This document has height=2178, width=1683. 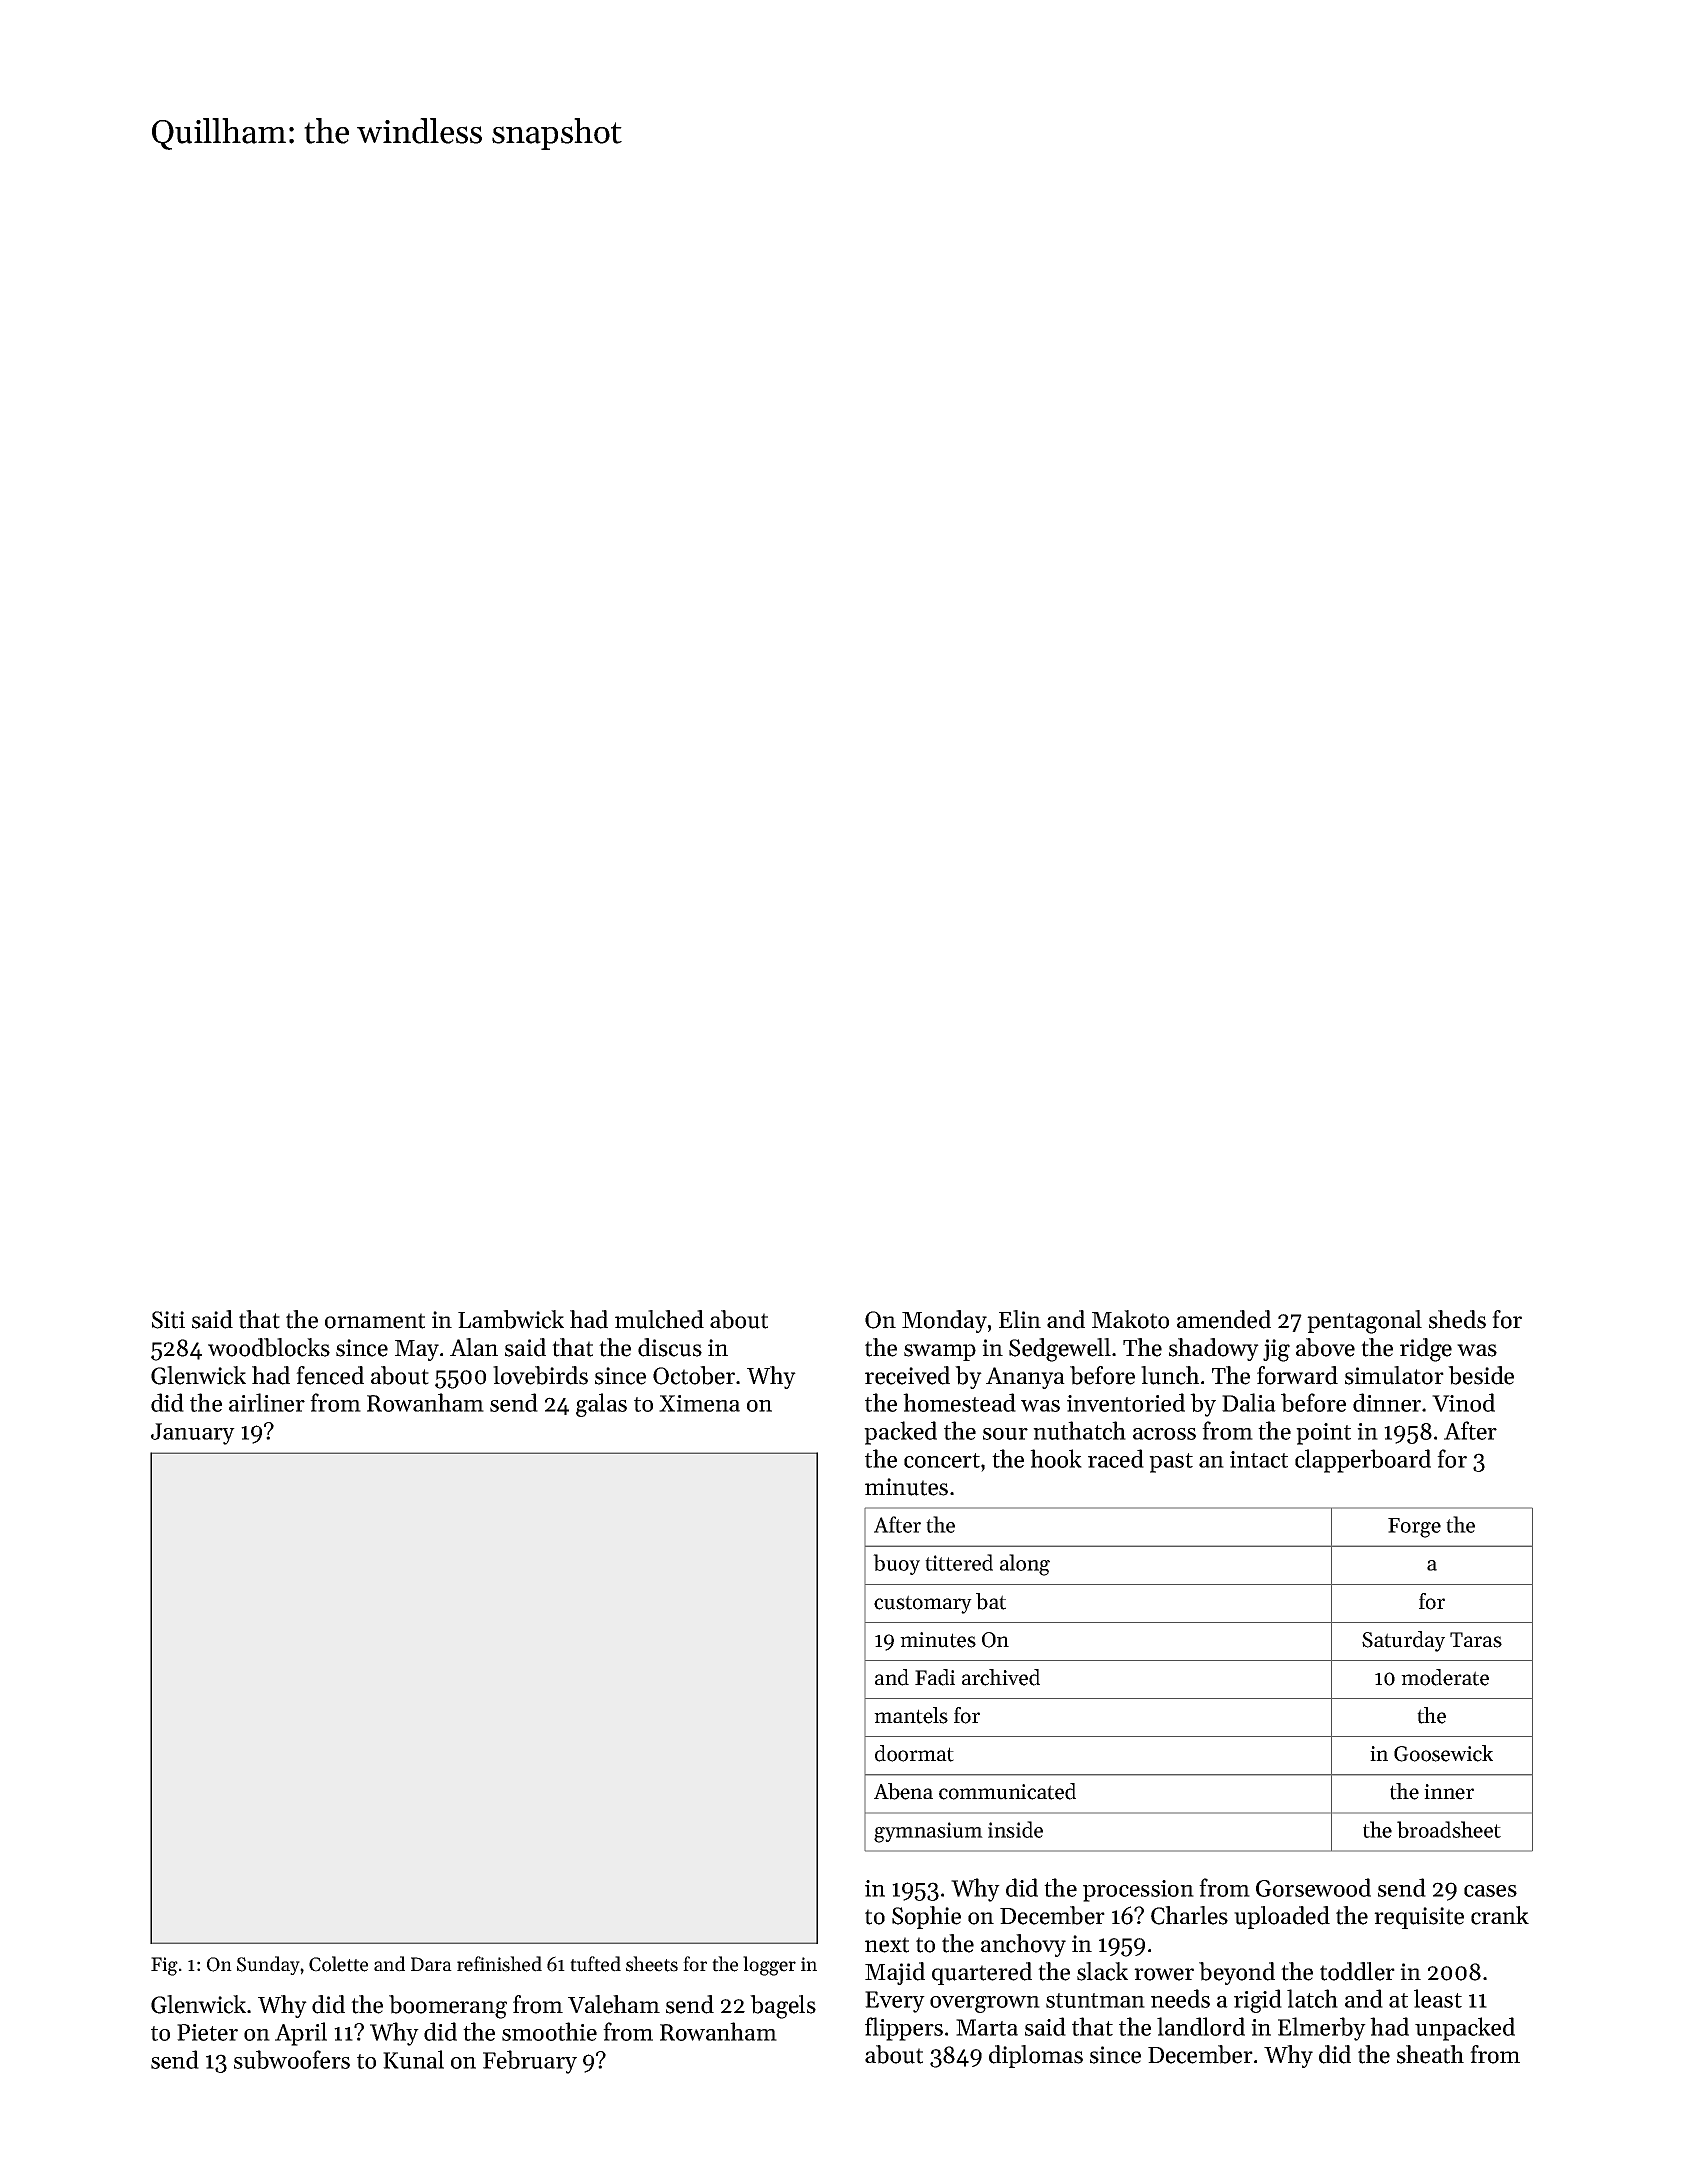 I want to click on smoothie, so click(x=549, y=2031).
